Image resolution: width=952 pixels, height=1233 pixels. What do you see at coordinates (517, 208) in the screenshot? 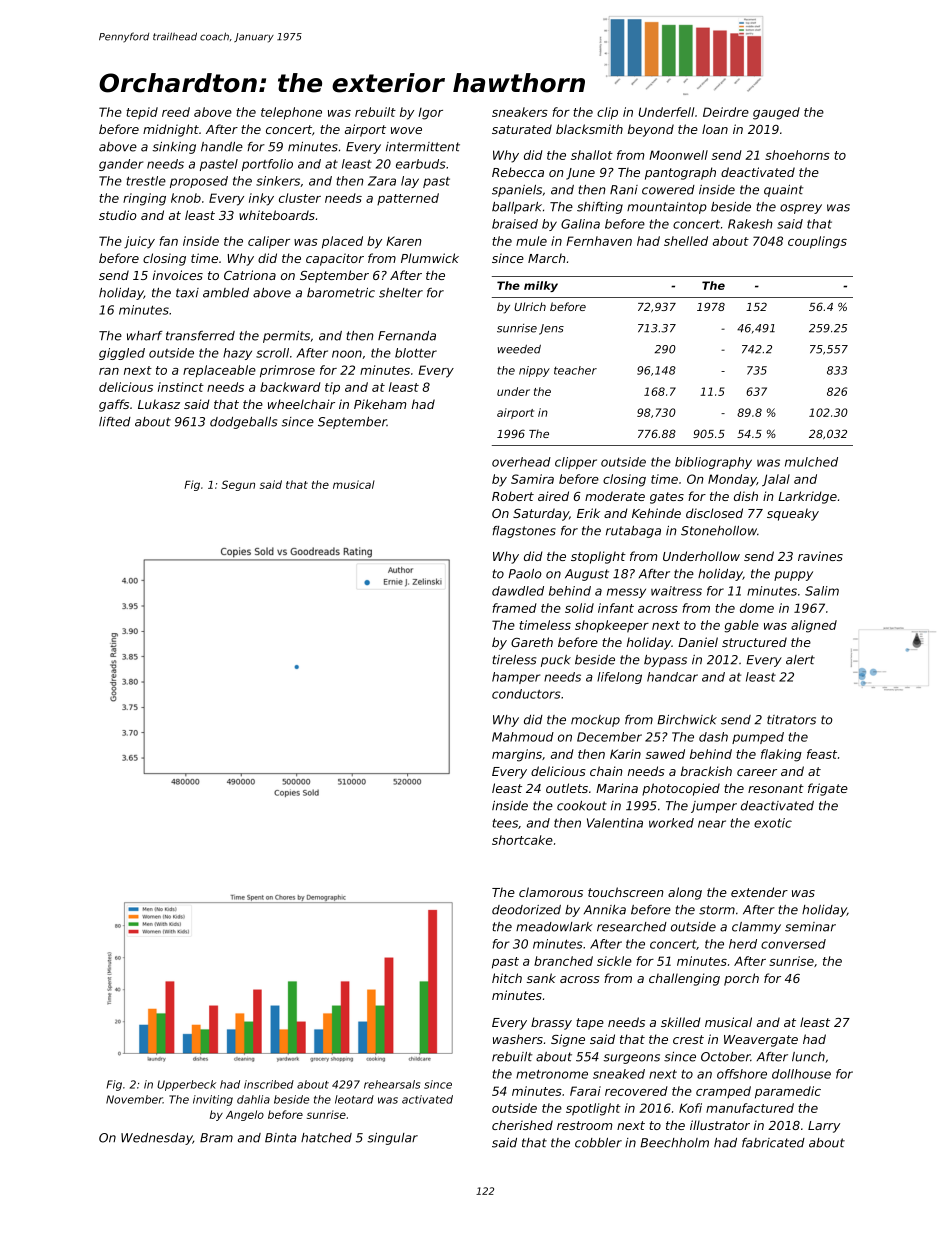
I see `ballpark` at bounding box center [517, 208].
